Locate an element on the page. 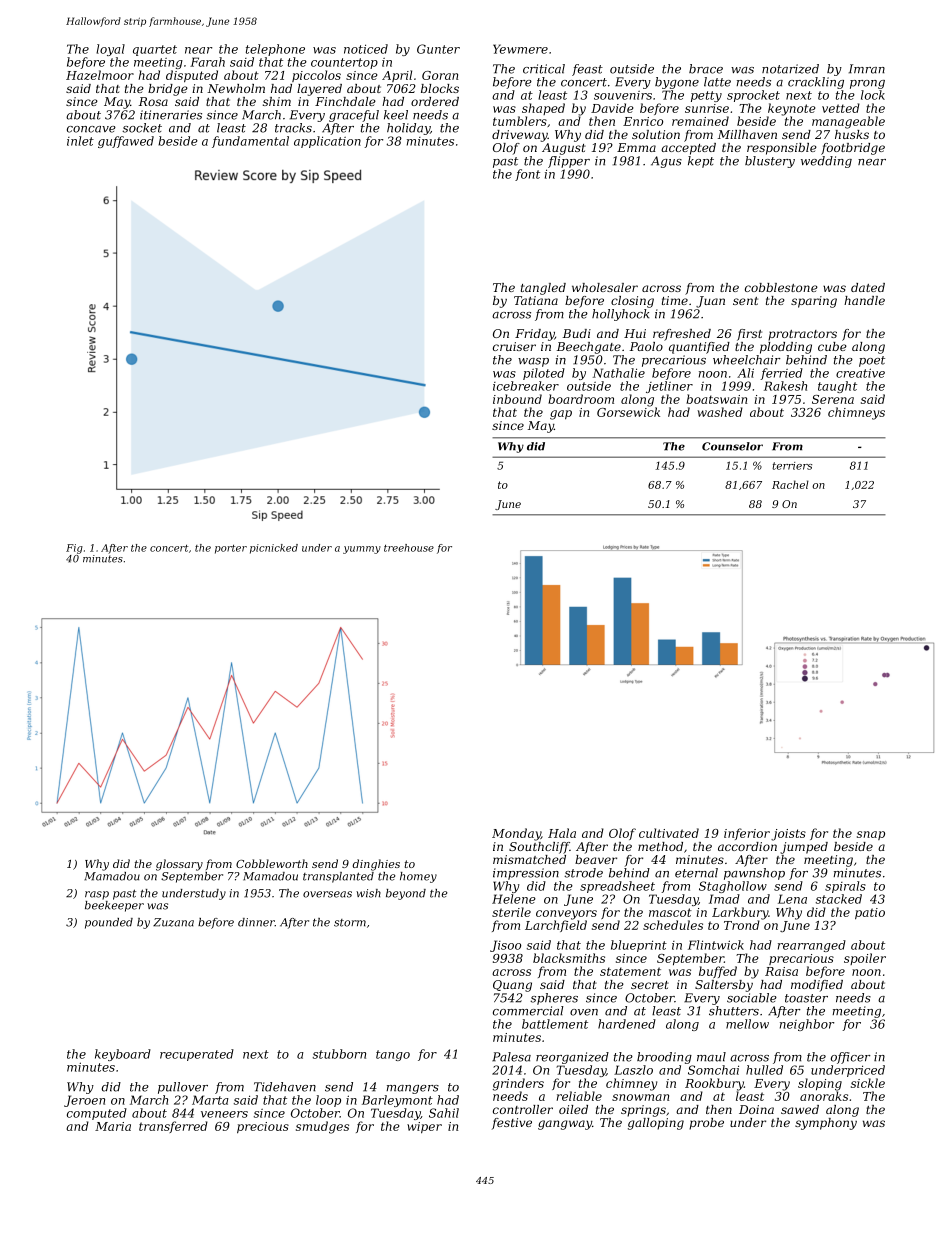 The image size is (952, 1233). treehouse is located at coordinates (409, 548).
